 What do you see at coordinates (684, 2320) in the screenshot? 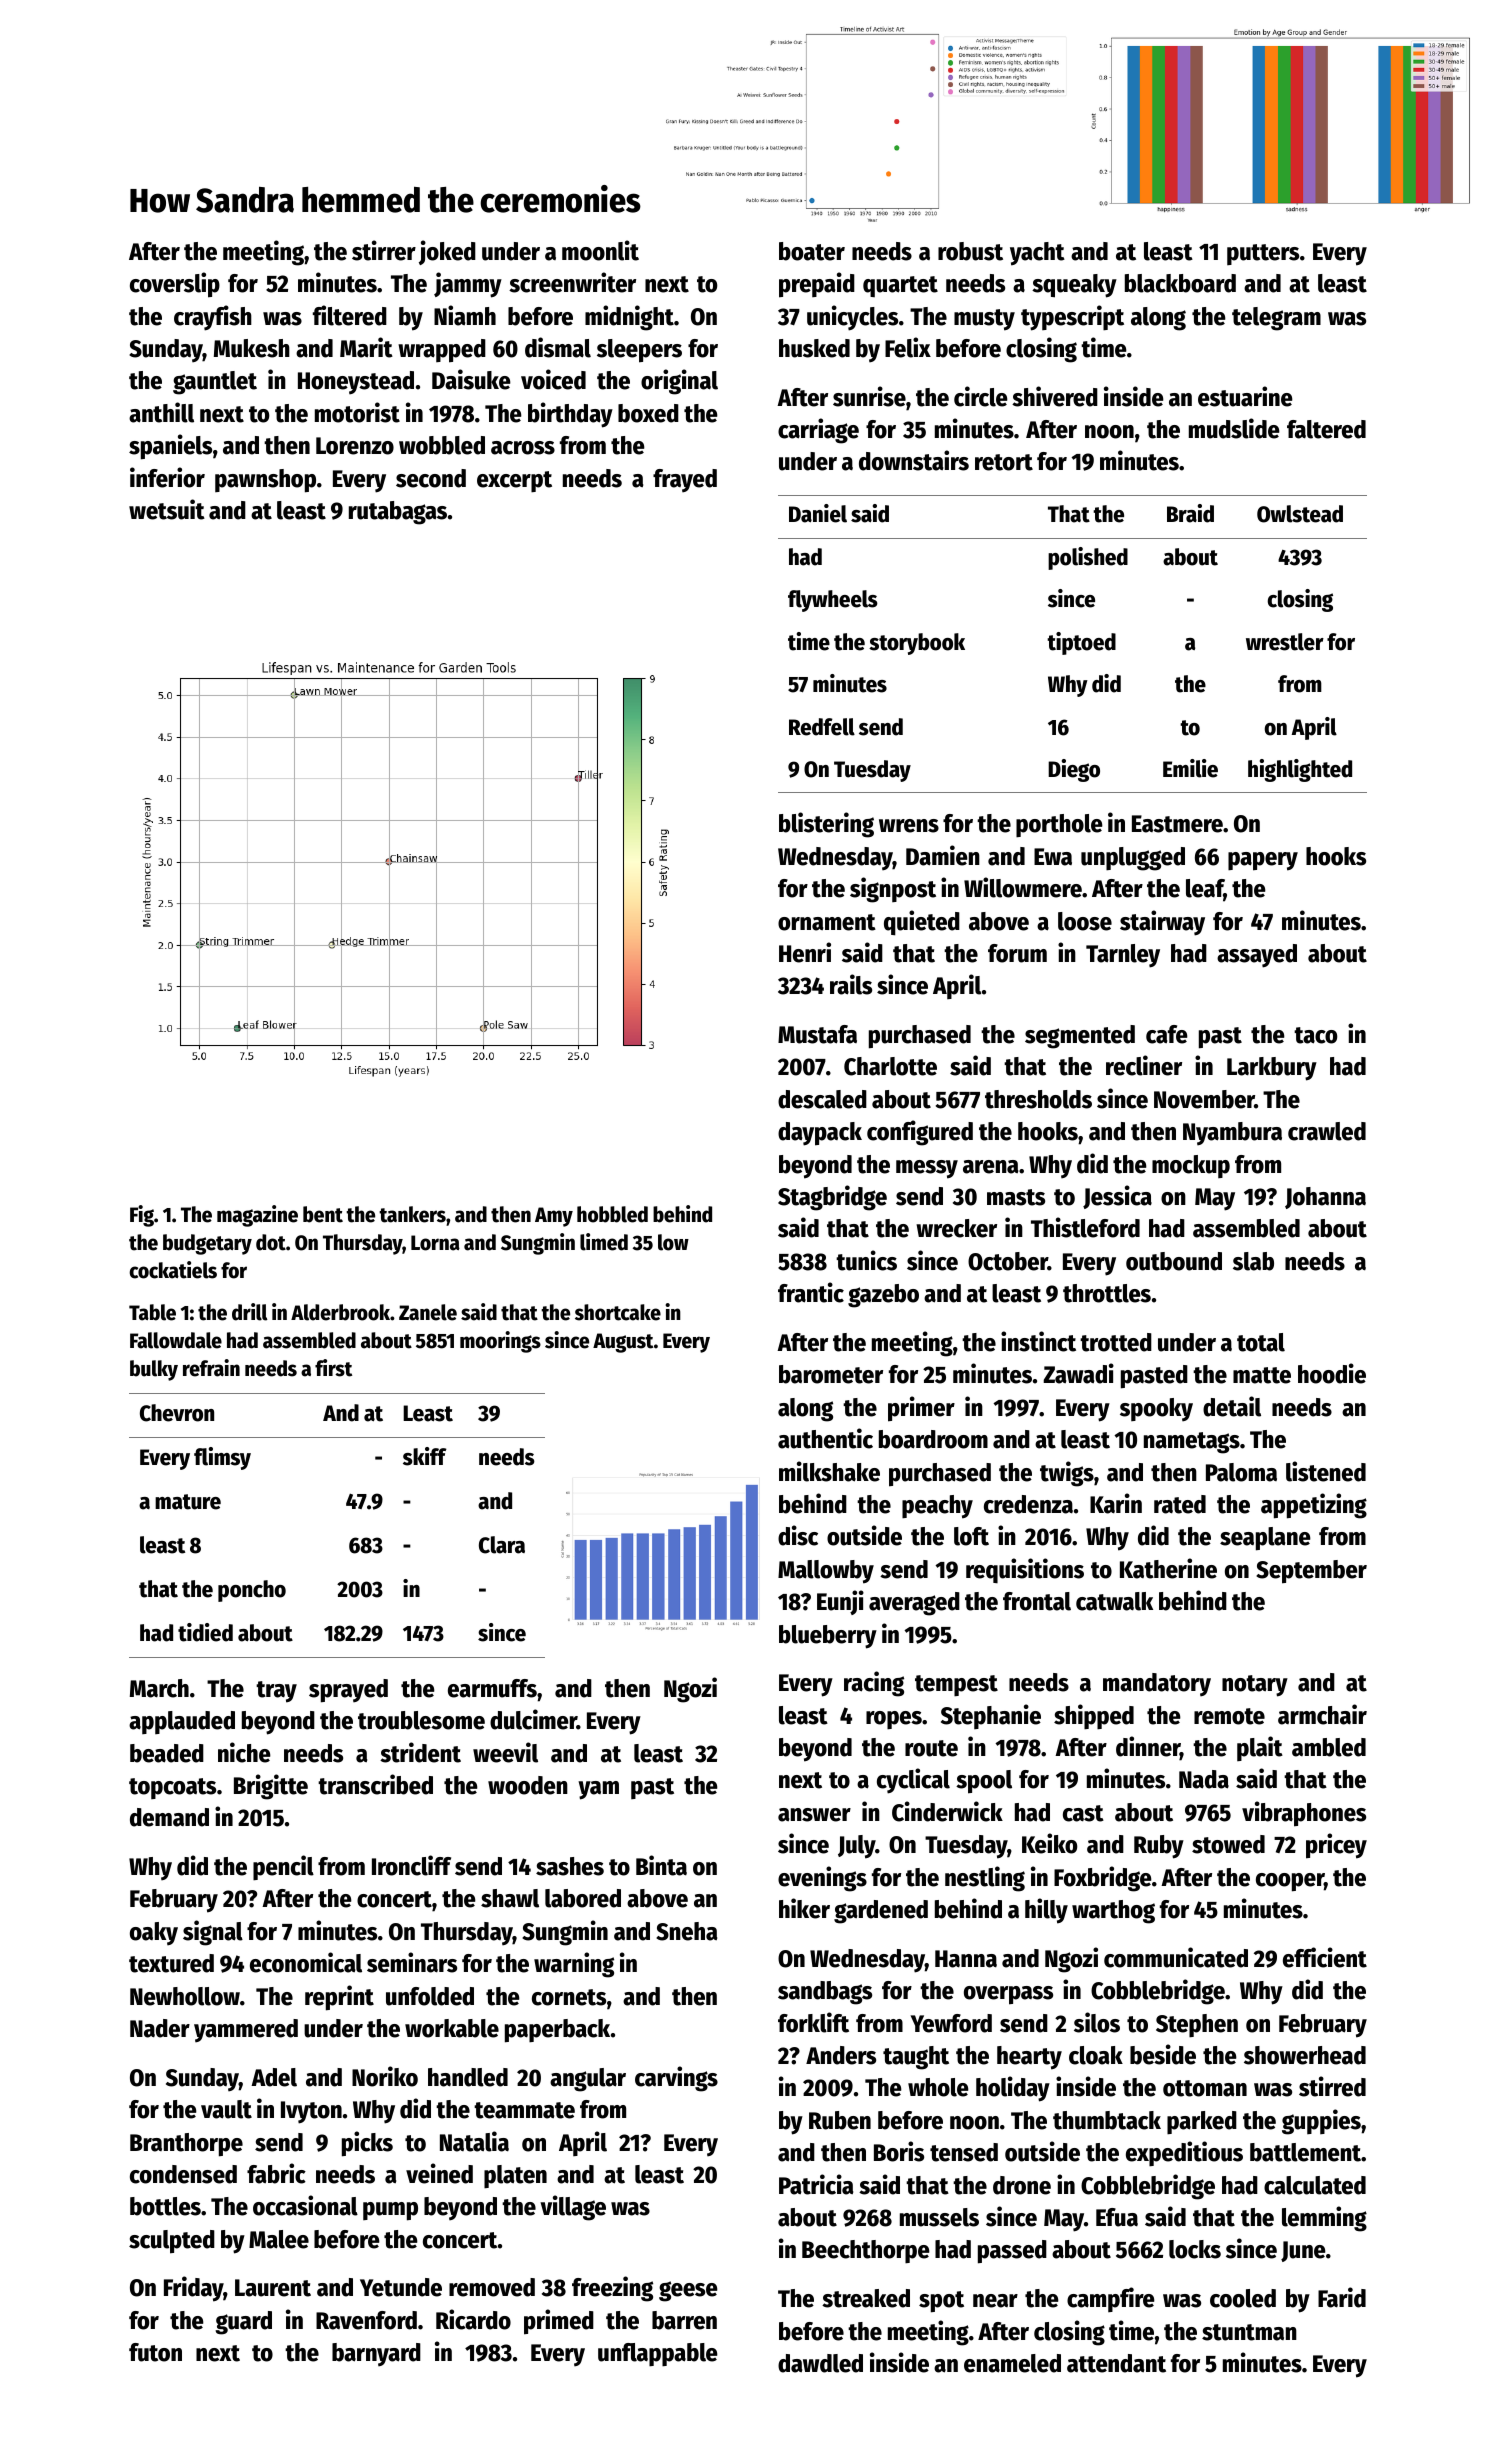
I see `barren` at bounding box center [684, 2320].
